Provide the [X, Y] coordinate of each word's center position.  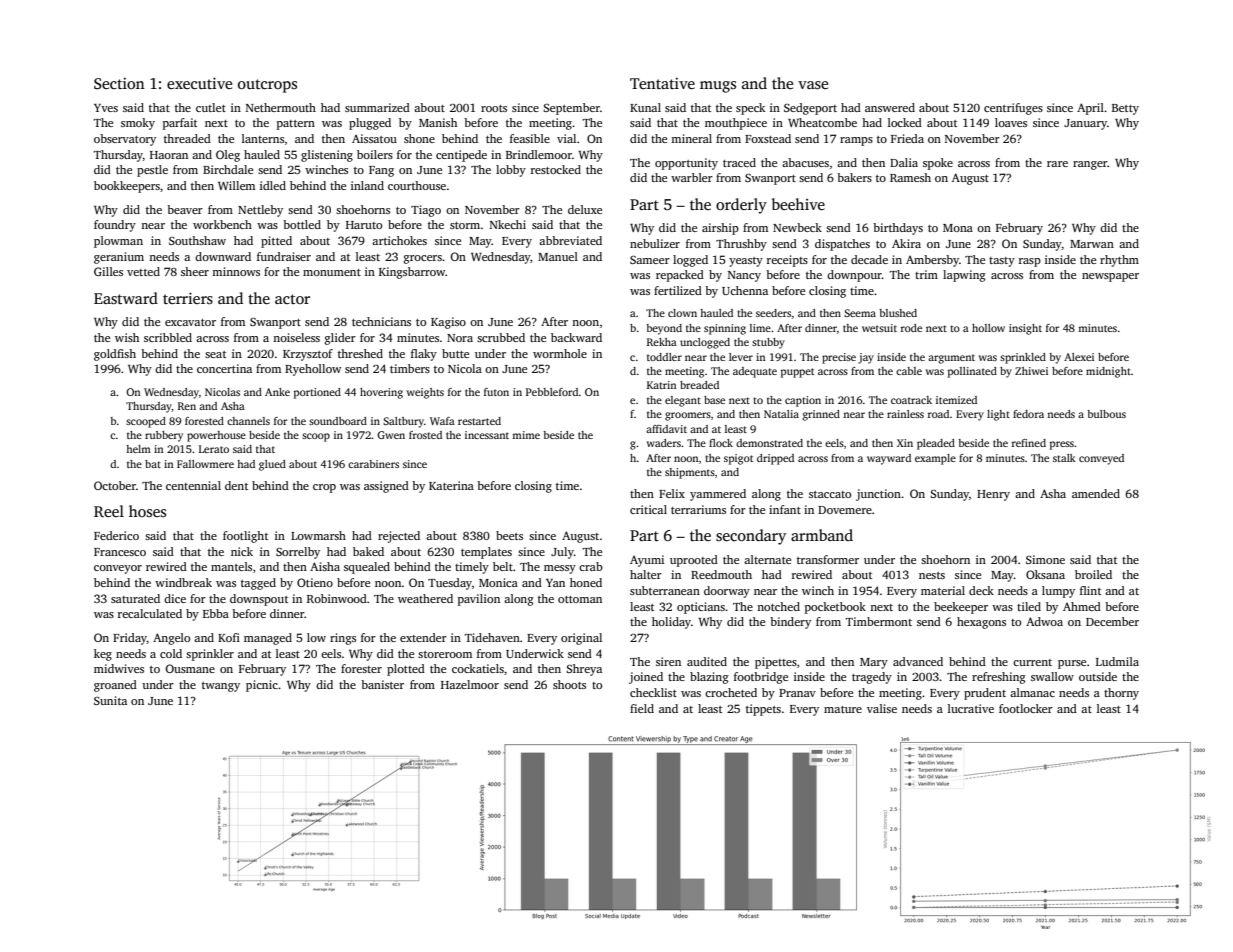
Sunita [110, 700]
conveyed [1101, 459]
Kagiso [448, 323]
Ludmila [1117, 661]
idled [273, 185]
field [642, 708]
